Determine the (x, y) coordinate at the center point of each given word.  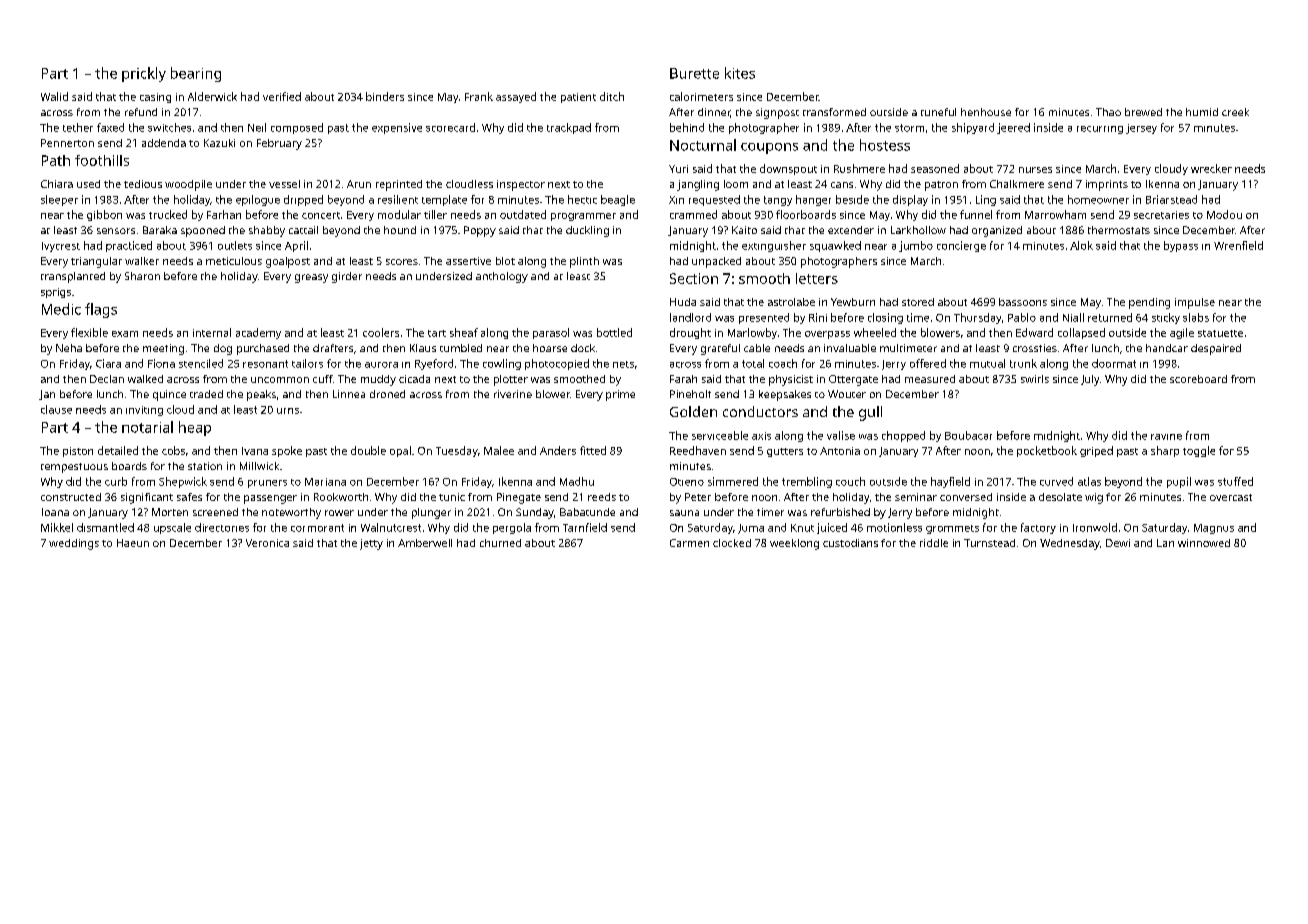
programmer (583, 217)
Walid (54, 96)
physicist (791, 380)
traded (206, 394)
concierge (961, 246)
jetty (371, 544)
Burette (694, 73)
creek (1235, 112)
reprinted (399, 185)
